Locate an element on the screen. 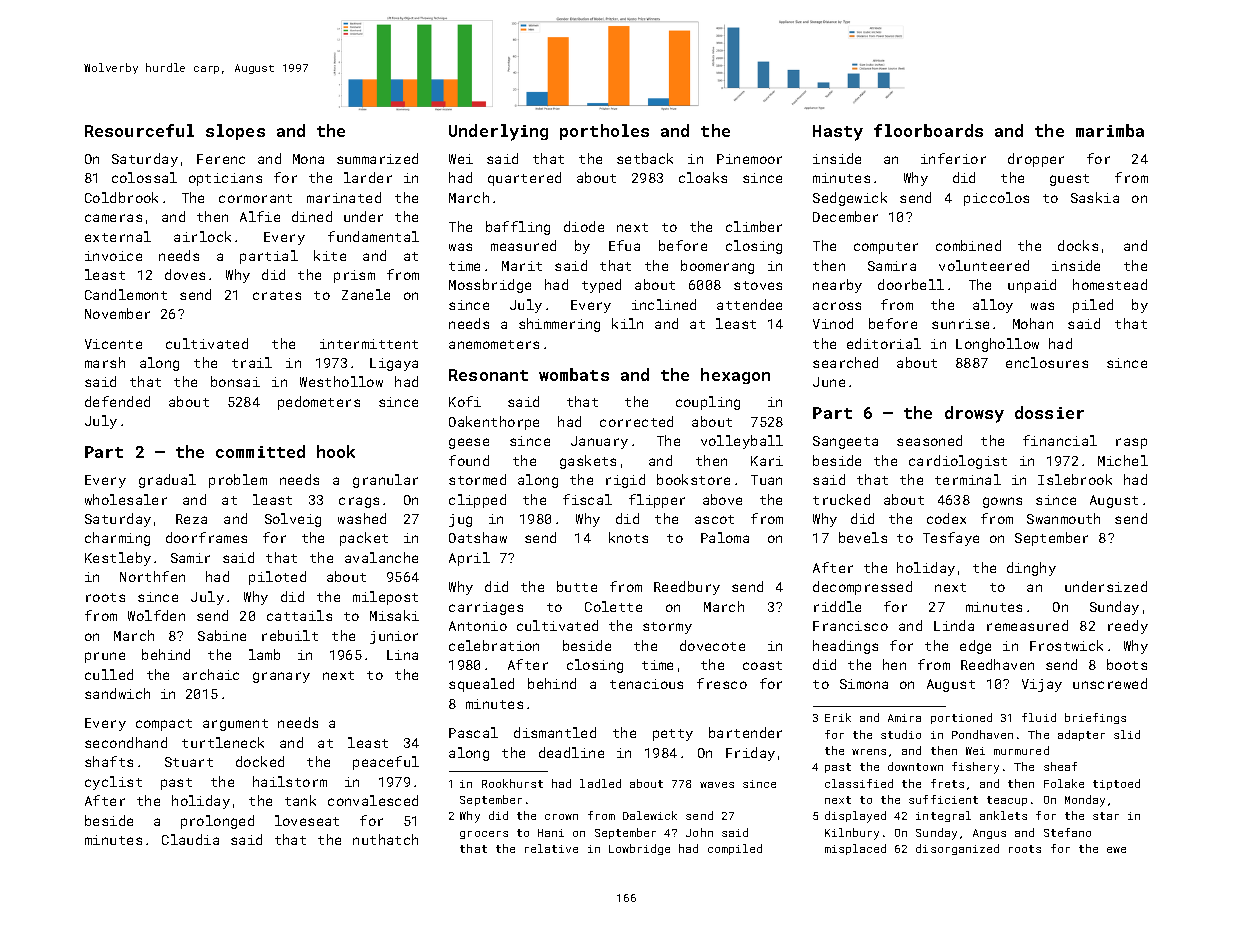  loveseat is located at coordinates (307, 820).
